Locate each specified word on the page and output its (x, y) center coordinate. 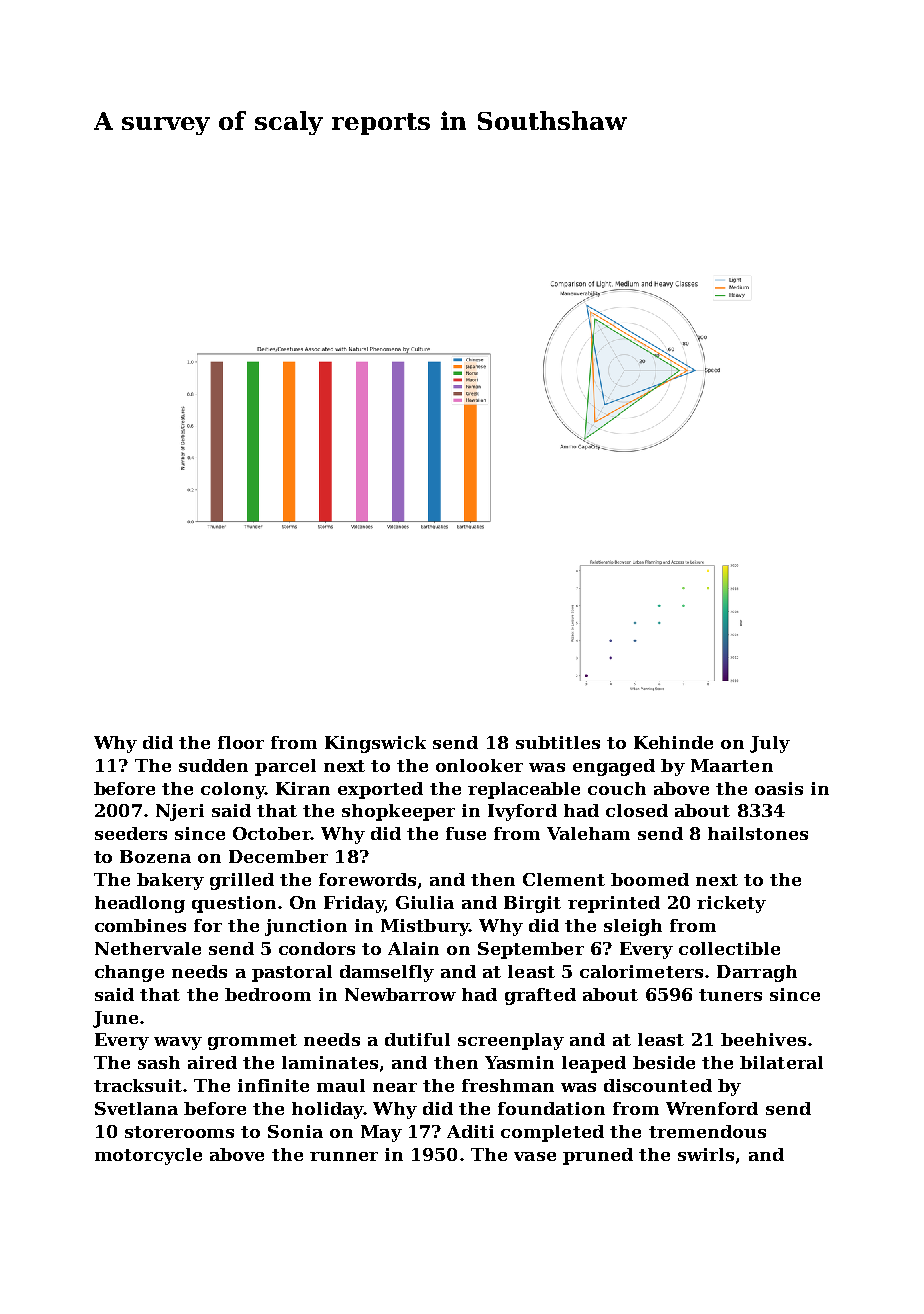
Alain (413, 948)
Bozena (155, 856)
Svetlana (136, 1108)
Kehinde (673, 742)
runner (344, 1156)
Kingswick (375, 744)
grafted (540, 996)
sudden (213, 765)
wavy (178, 1043)
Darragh (757, 973)
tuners (730, 995)
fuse (466, 833)
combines (140, 925)
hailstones (758, 833)
